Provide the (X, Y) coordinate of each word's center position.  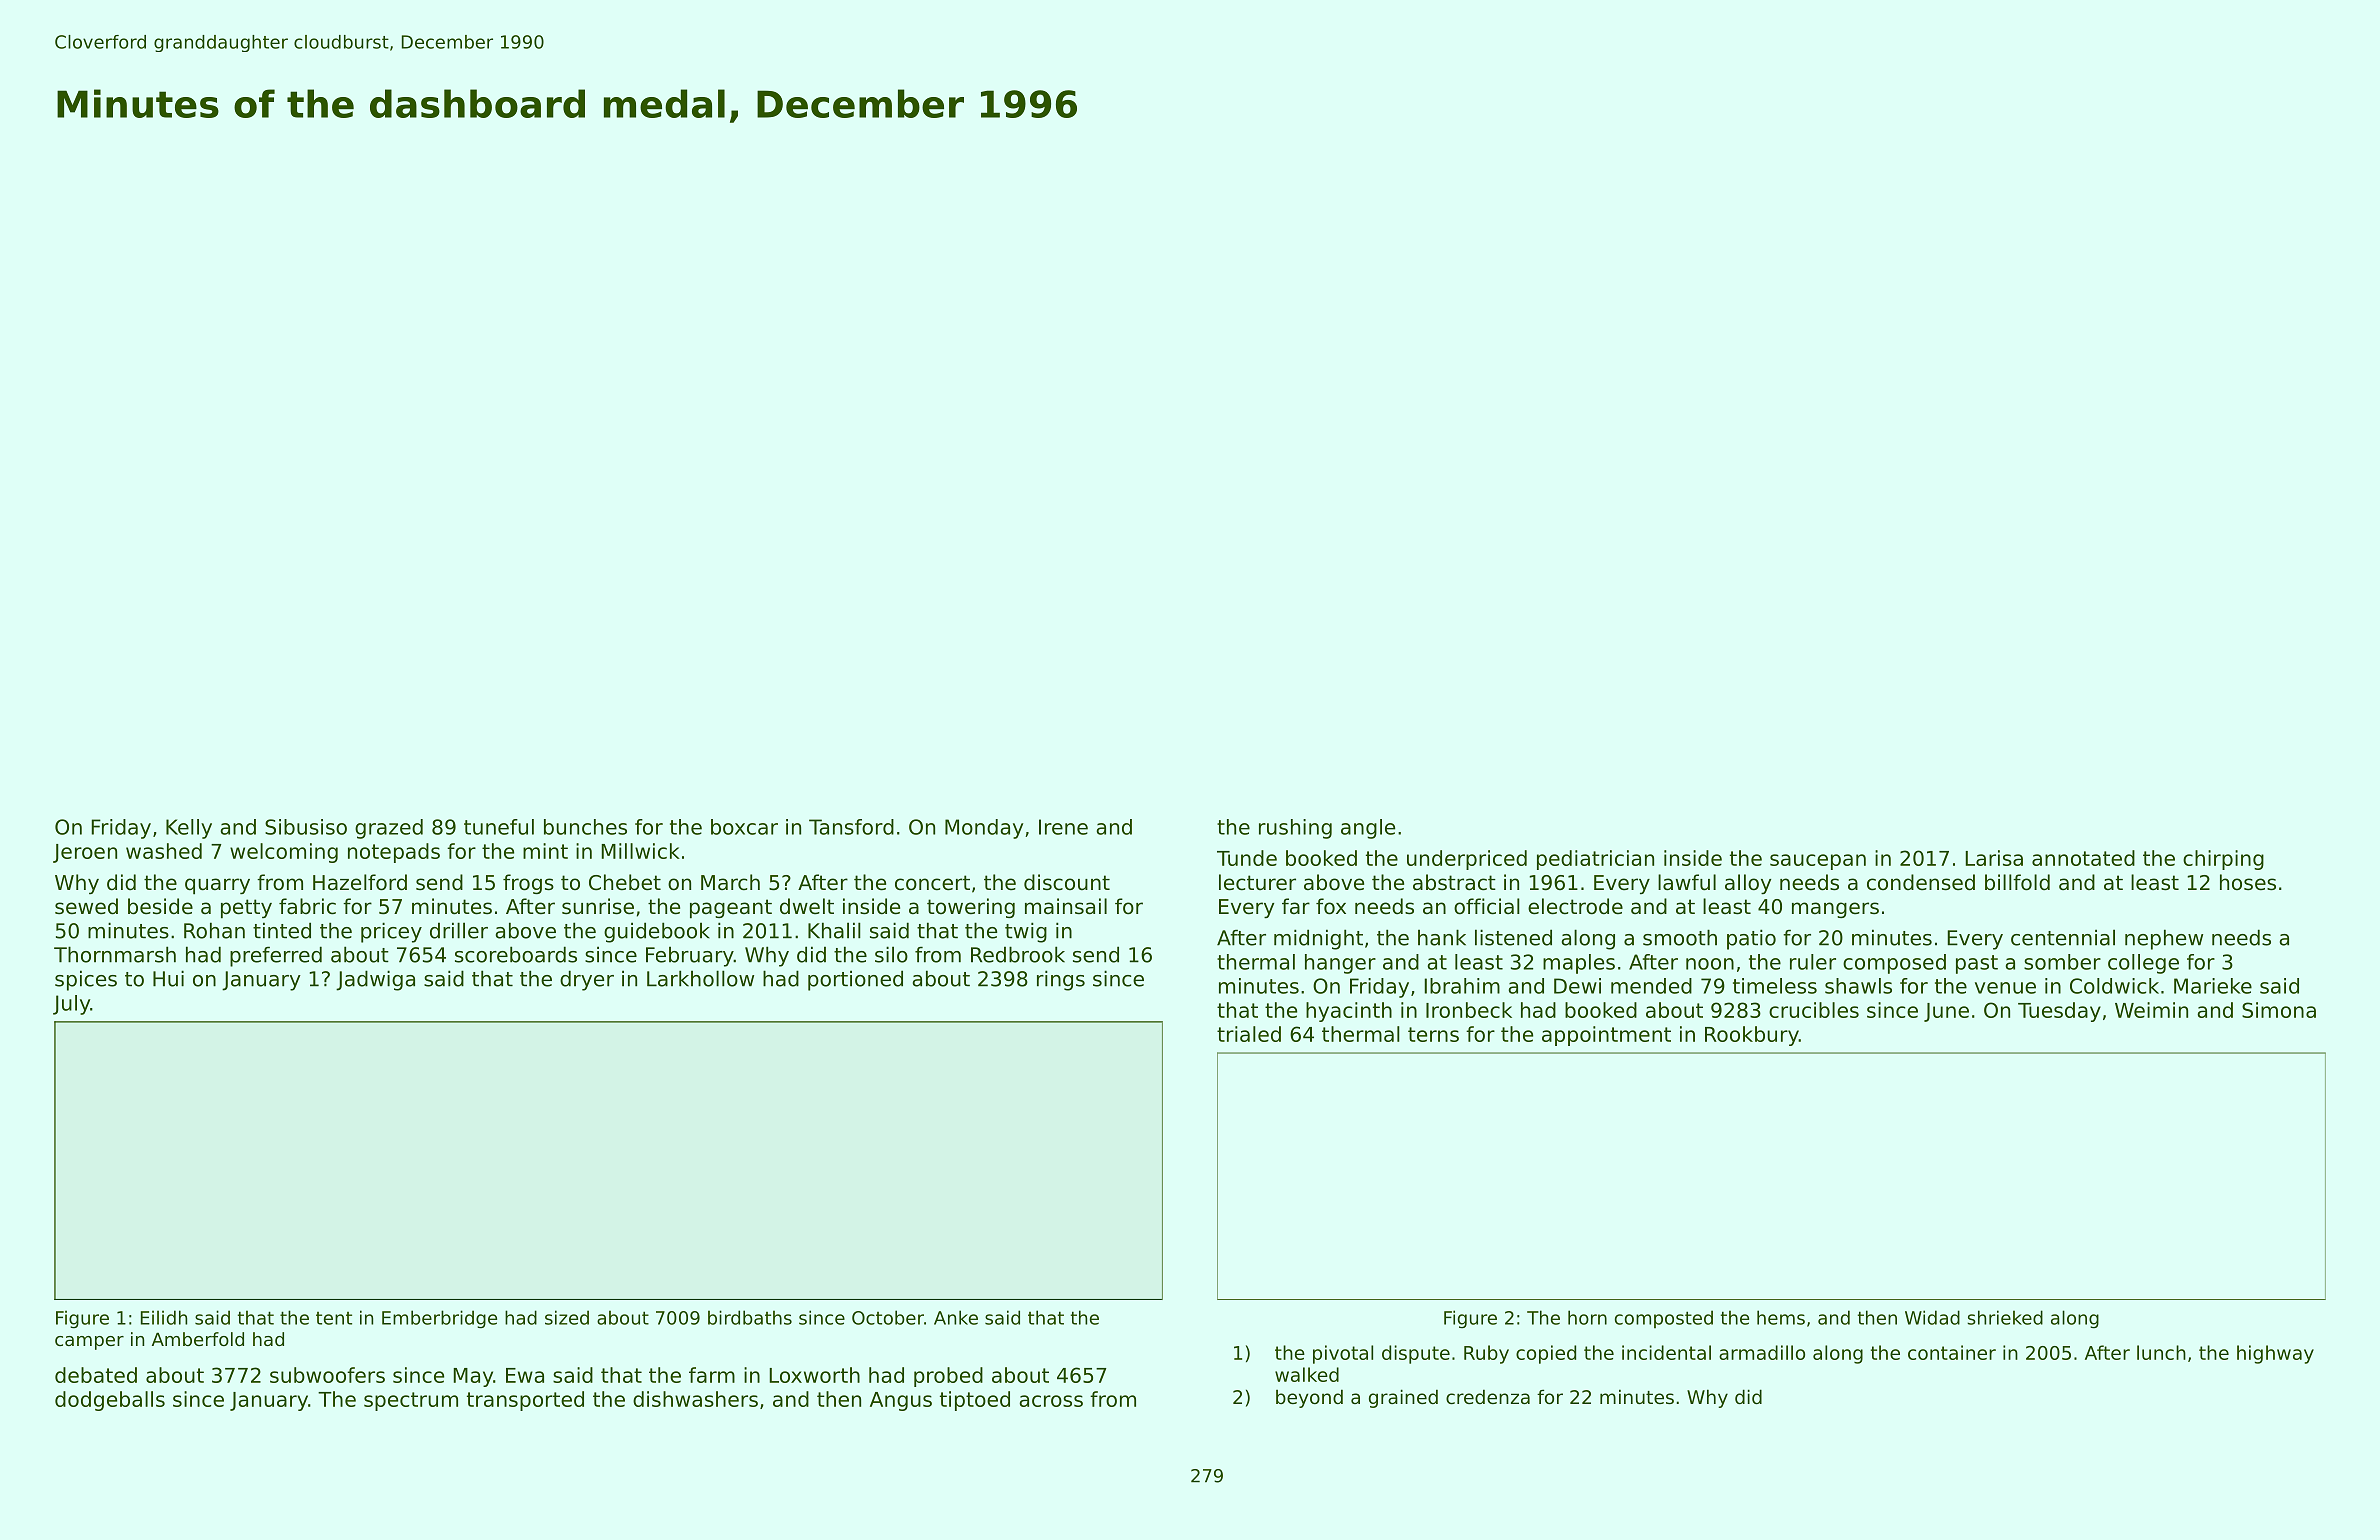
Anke (956, 1317)
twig (1026, 932)
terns (1433, 1034)
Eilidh (164, 1317)
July (71, 1005)
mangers (1835, 910)
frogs (528, 884)
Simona (2279, 1010)
